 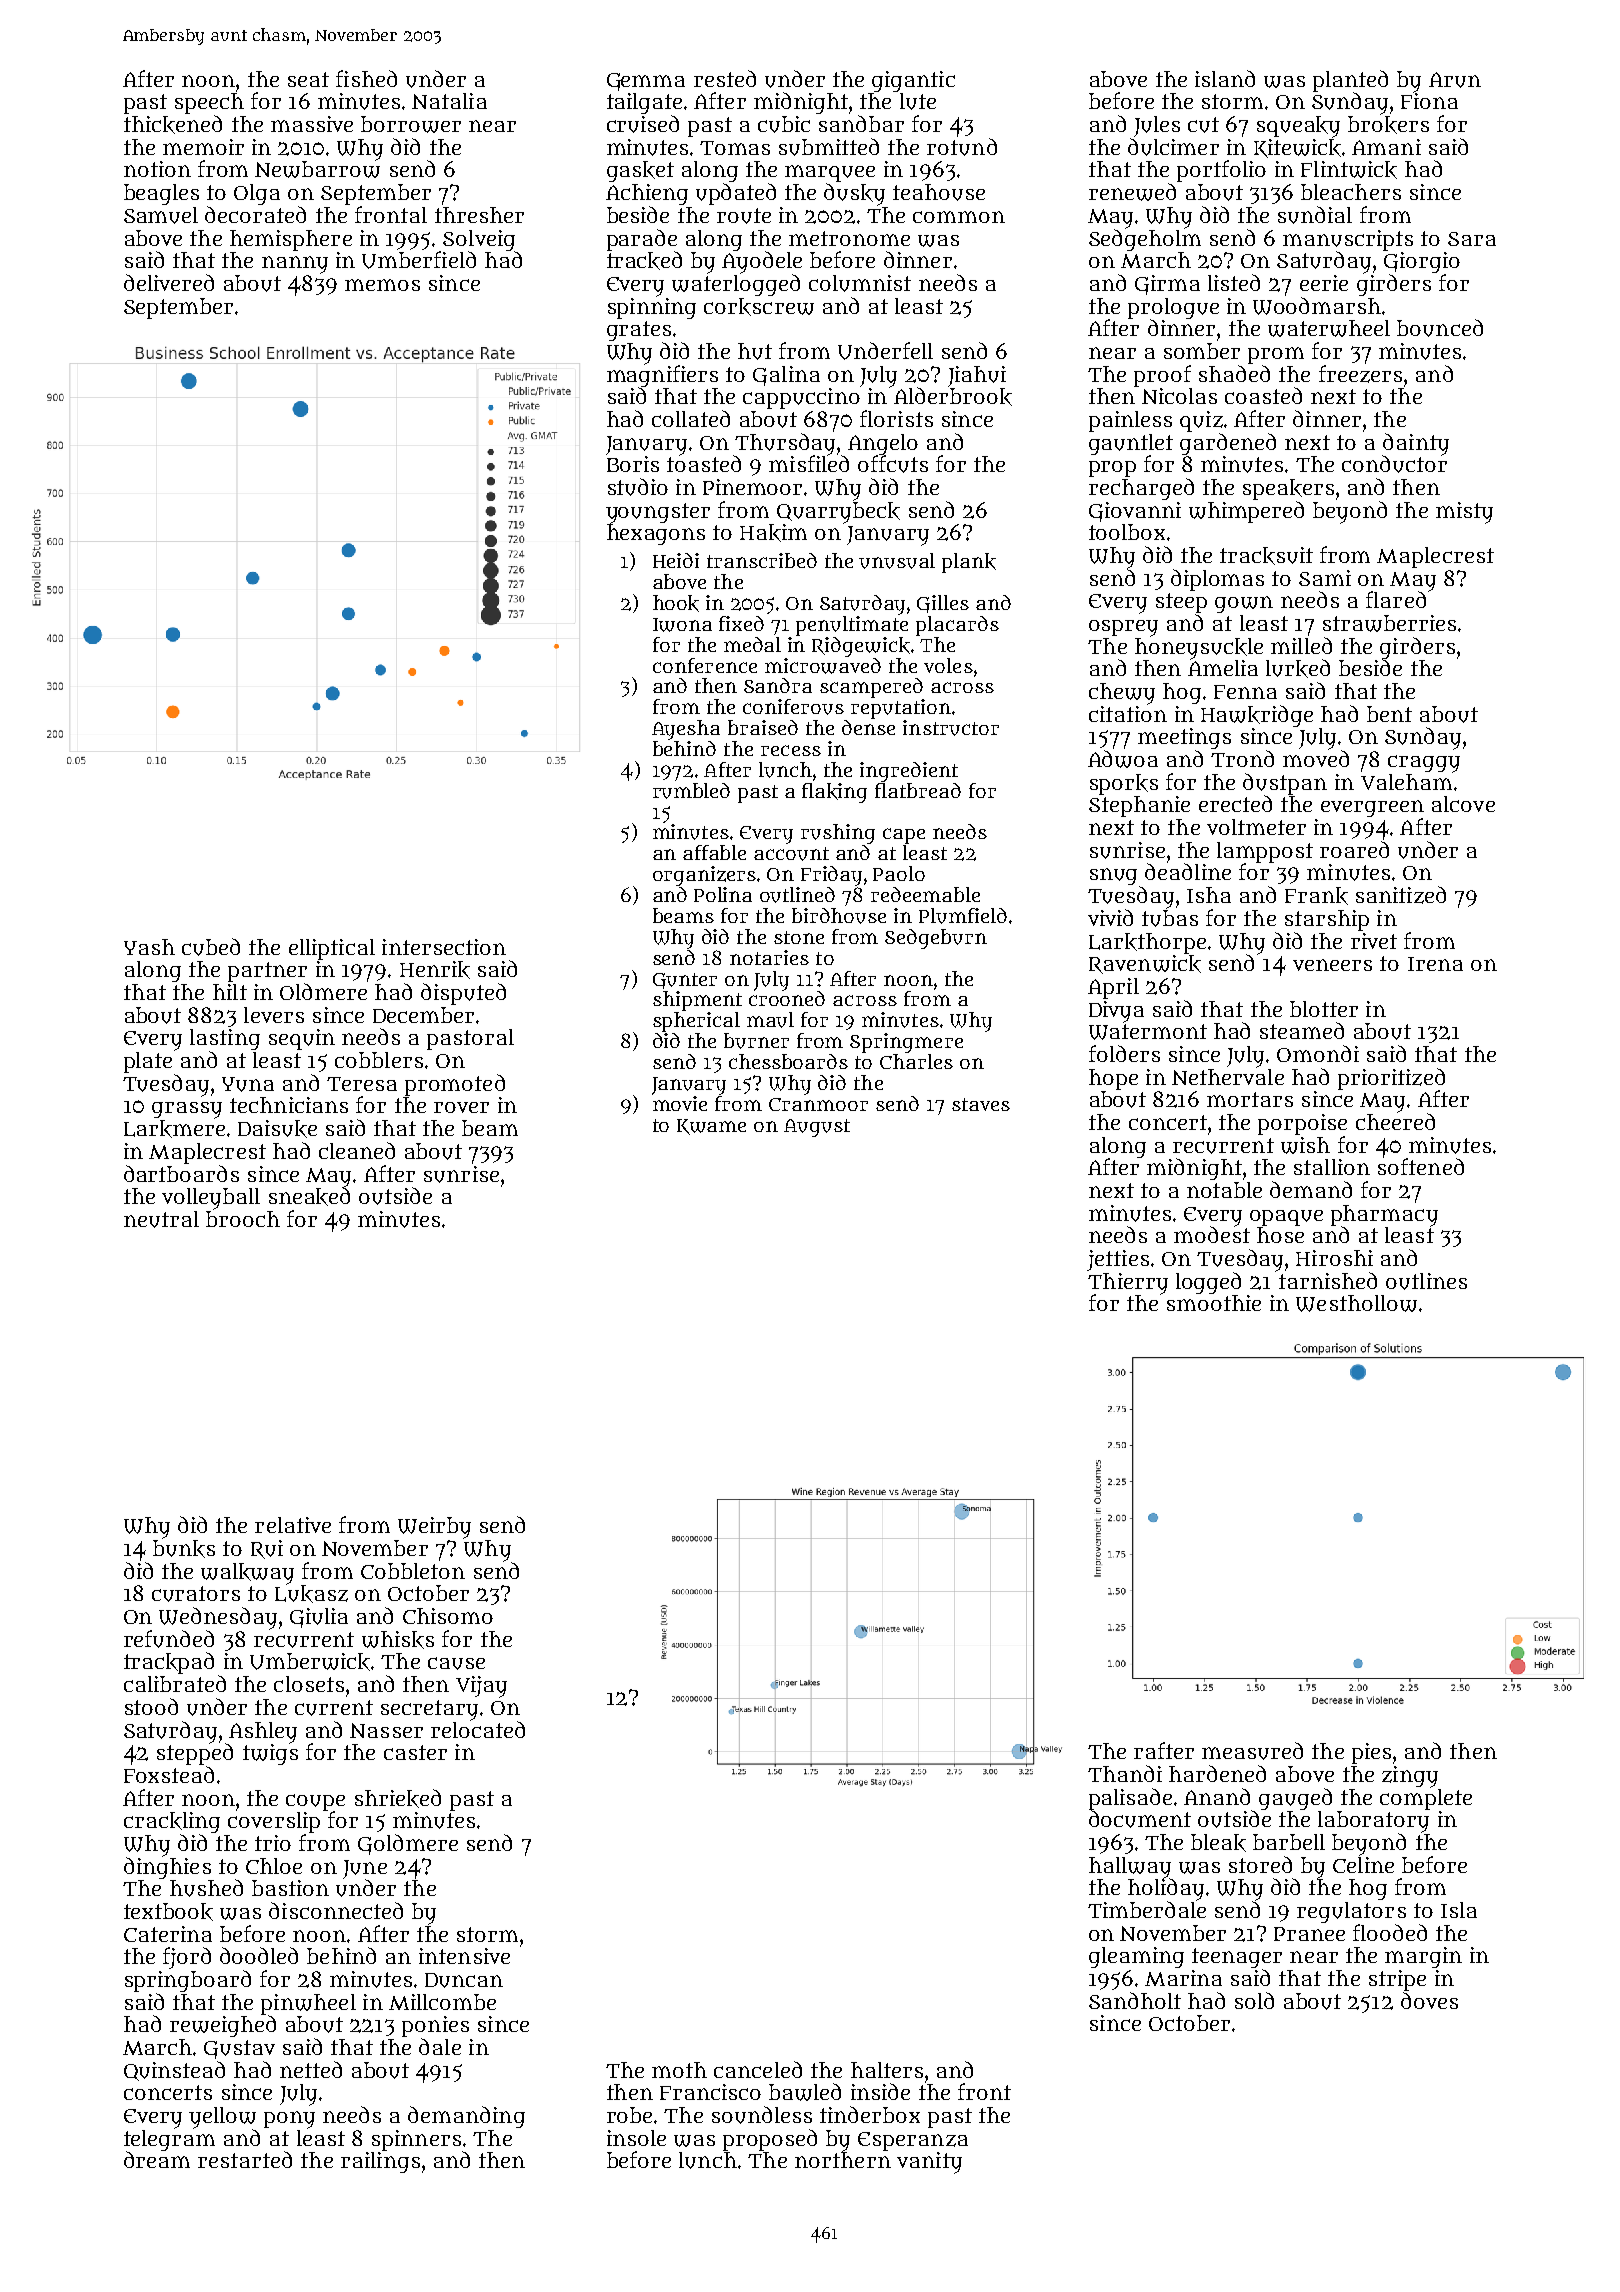 What do you see at coordinates (1410, 1777) in the screenshot?
I see `zingy` at bounding box center [1410, 1777].
